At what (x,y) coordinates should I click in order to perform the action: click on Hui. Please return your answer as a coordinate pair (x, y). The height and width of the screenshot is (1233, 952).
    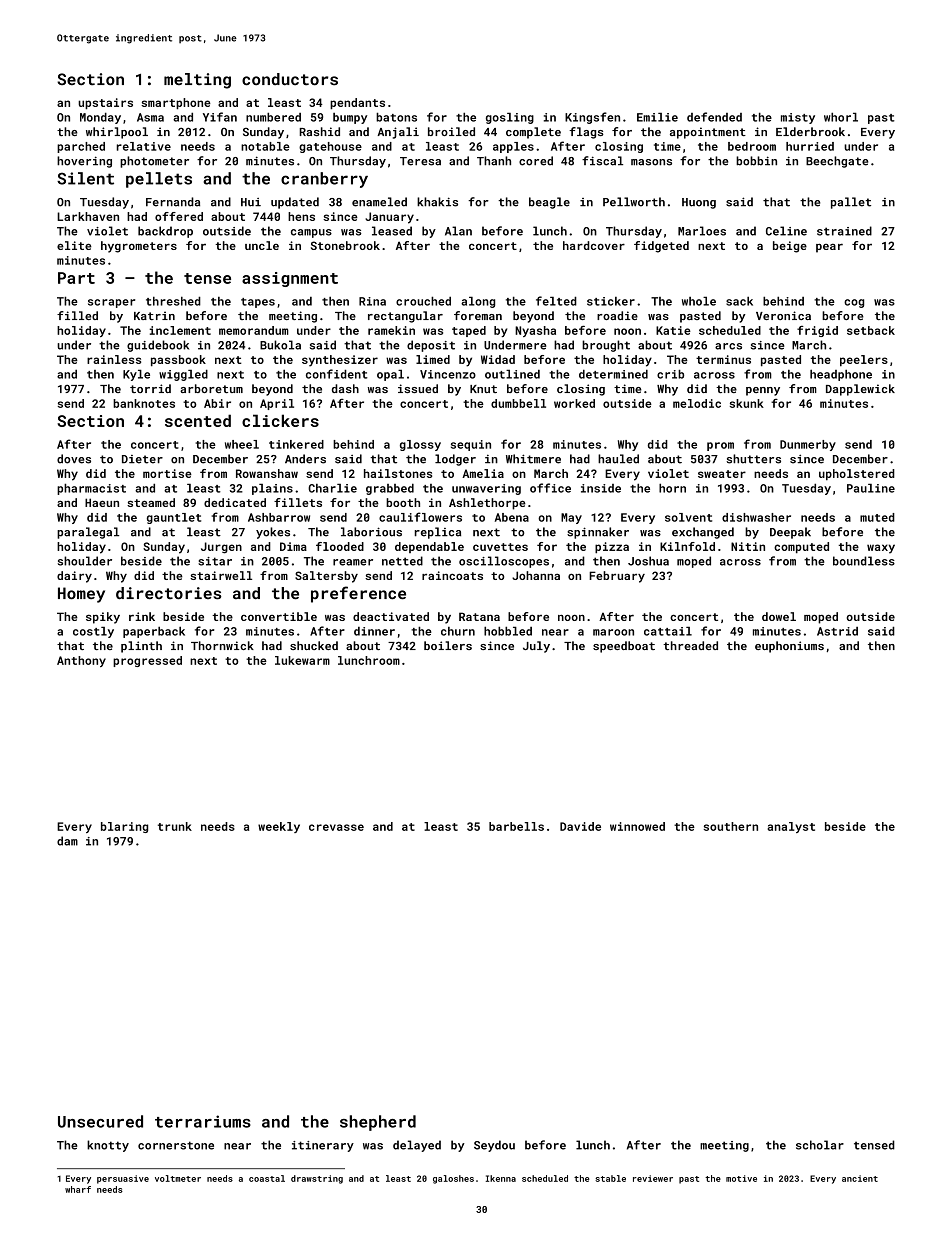
    Looking at the image, I should click on (251, 202).
